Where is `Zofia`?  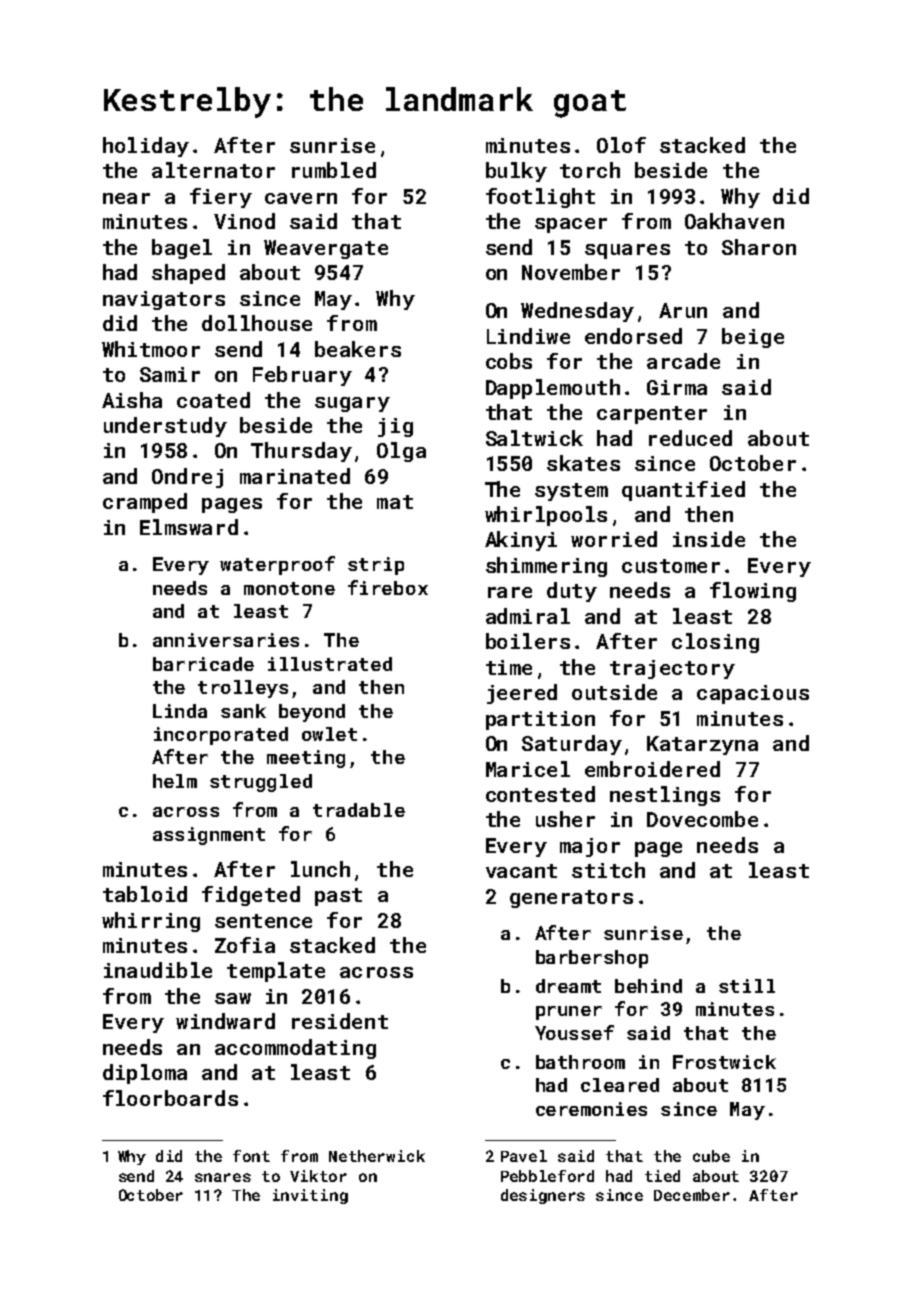
Zofia is located at coordinates (245, 945).
